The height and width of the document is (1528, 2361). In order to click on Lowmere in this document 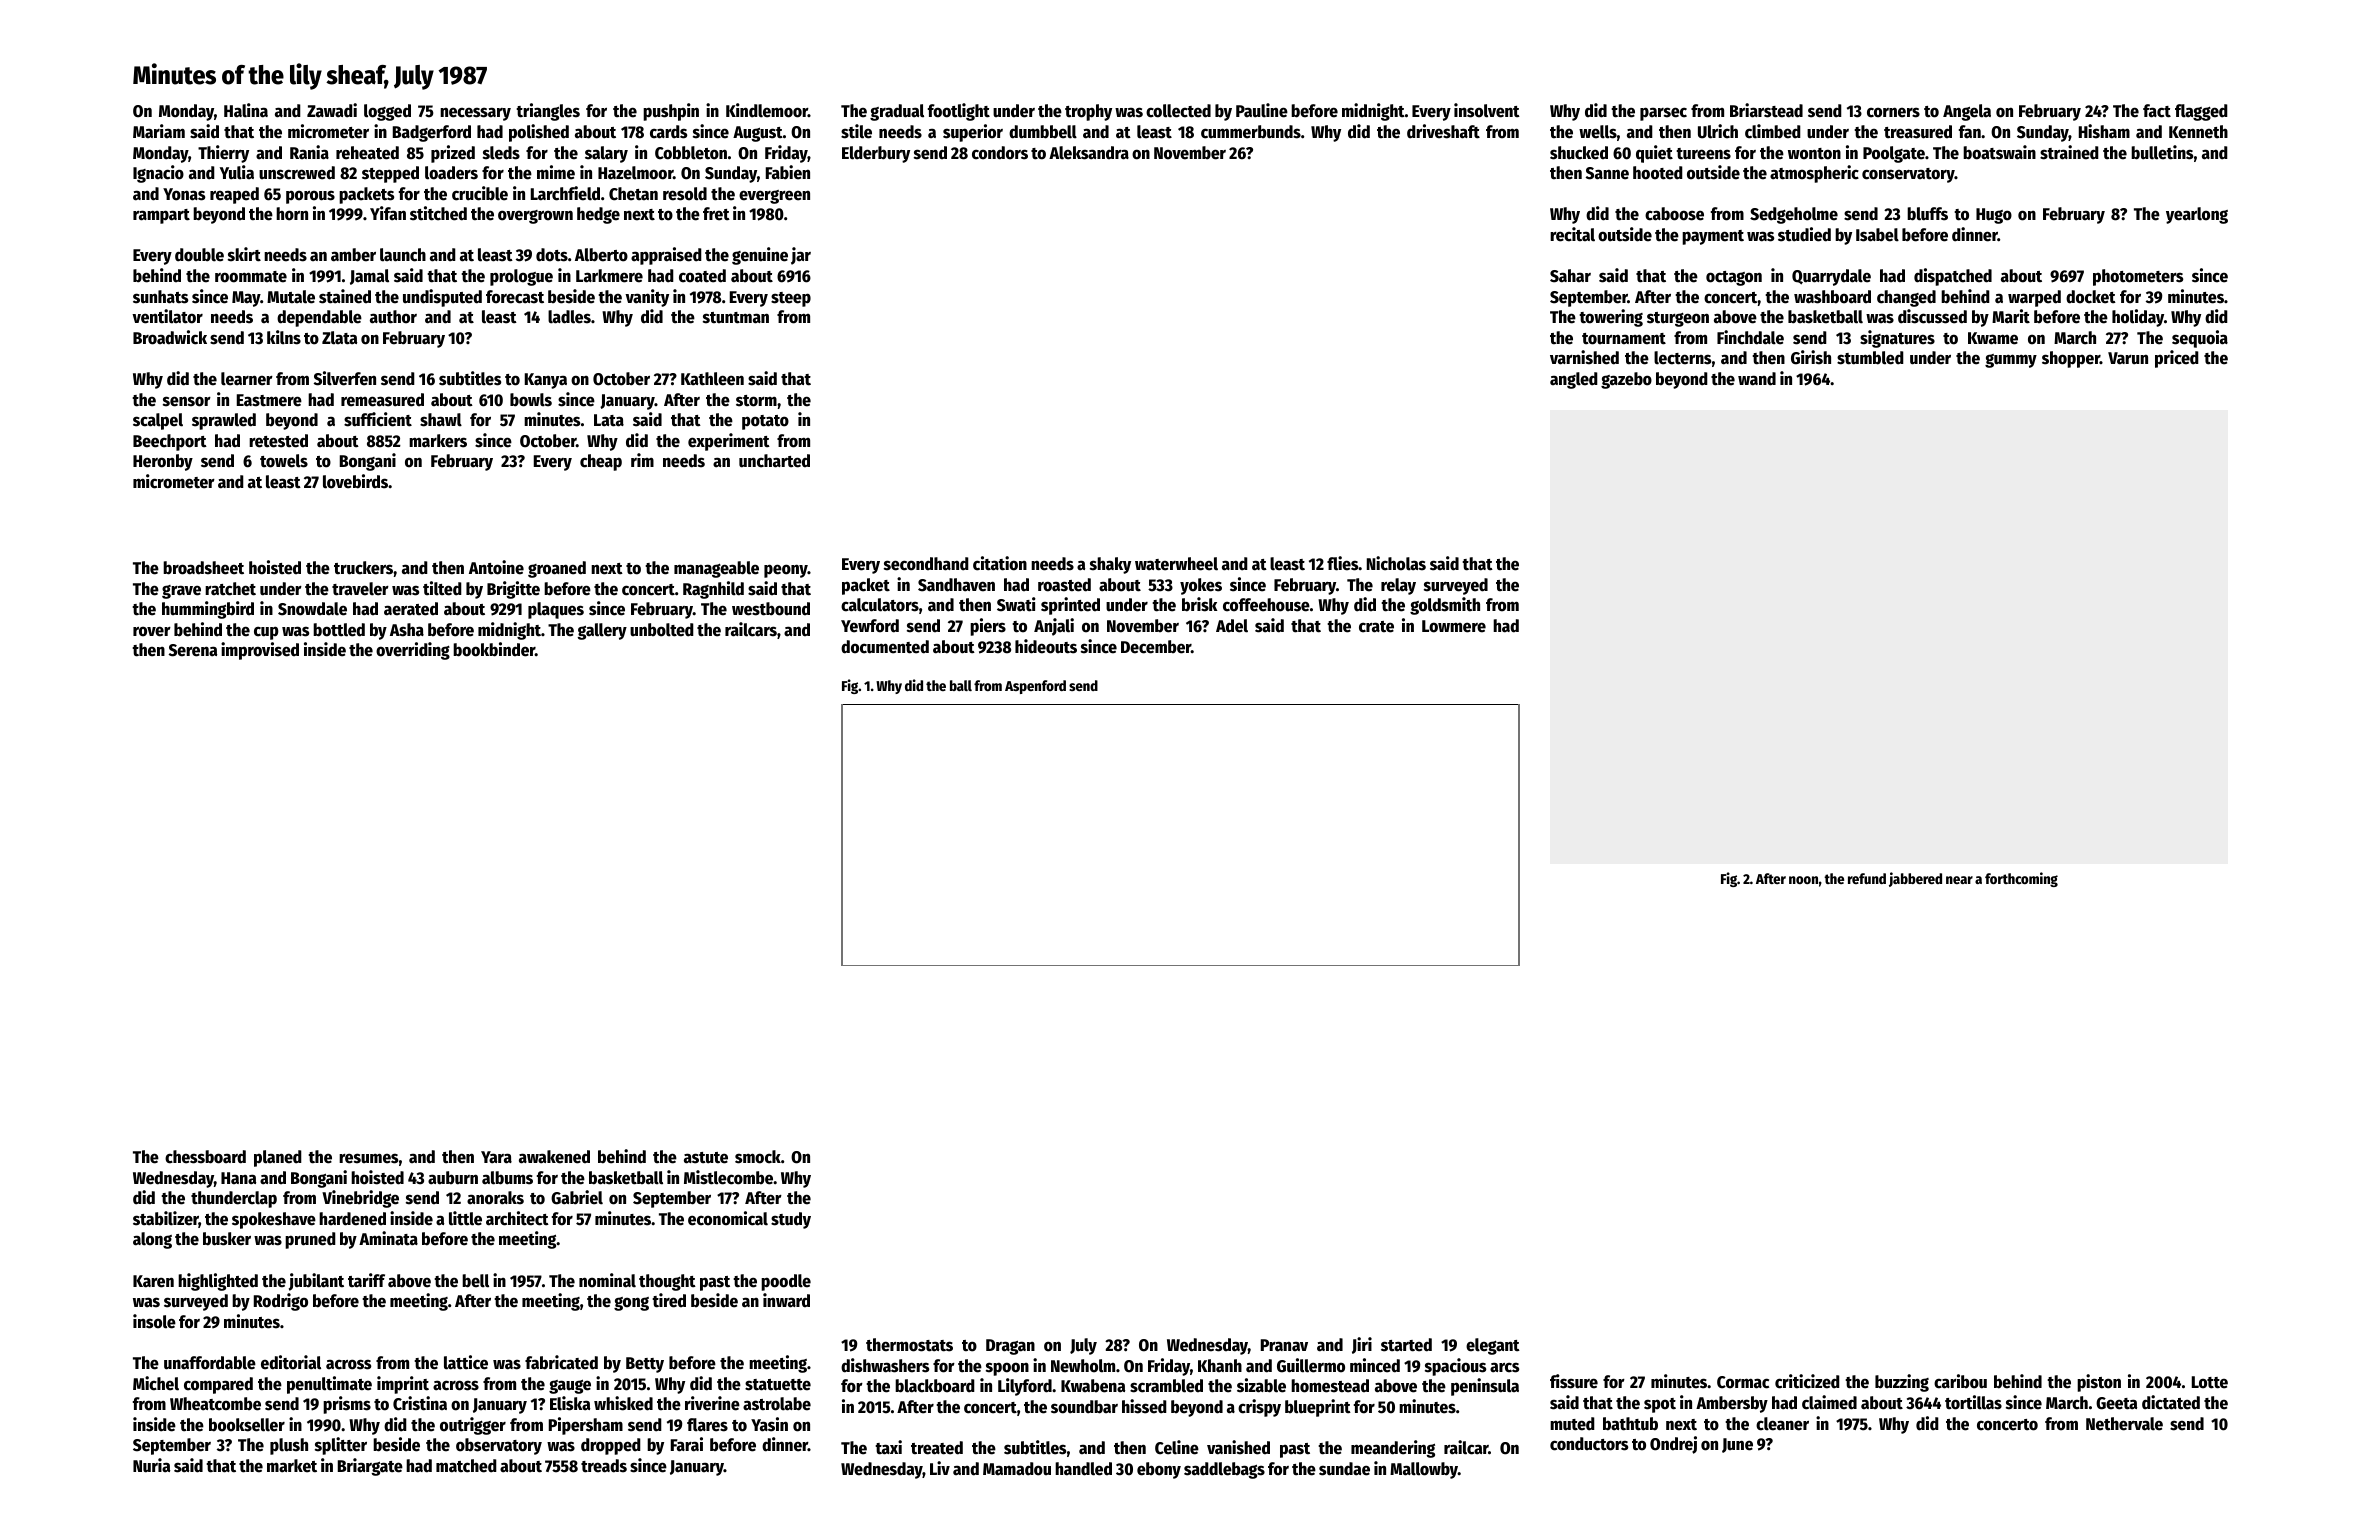, I will do `click(1454, 626)`.
